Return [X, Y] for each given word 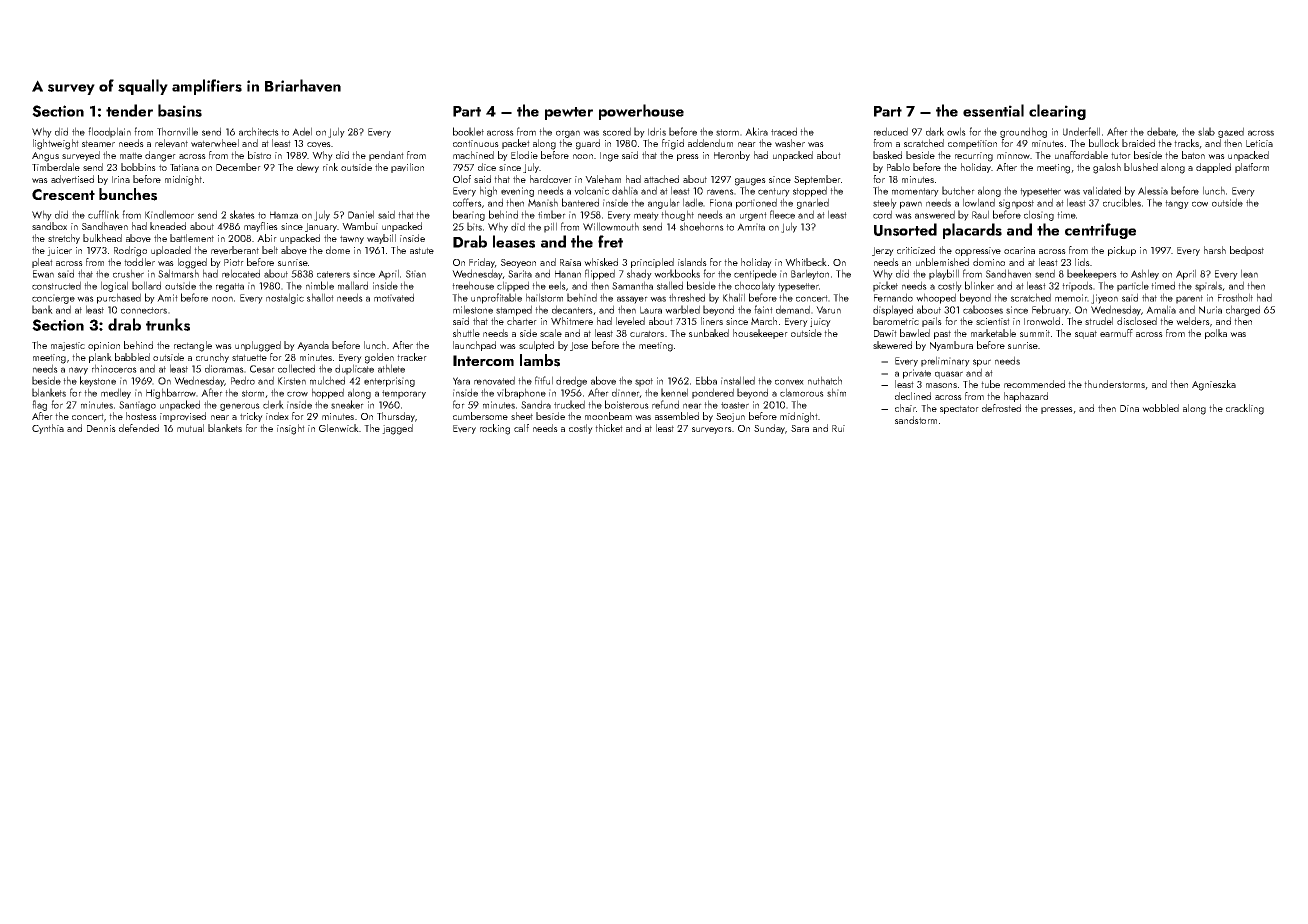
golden [379, 358]
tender [129, 110]
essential [993, 110]
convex [789, 382]
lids [1082, 262]
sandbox [49, 226]
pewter [569, 113]
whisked [601, 262]
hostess [141, 416]
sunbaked [709, 333]
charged [1243, 310]
